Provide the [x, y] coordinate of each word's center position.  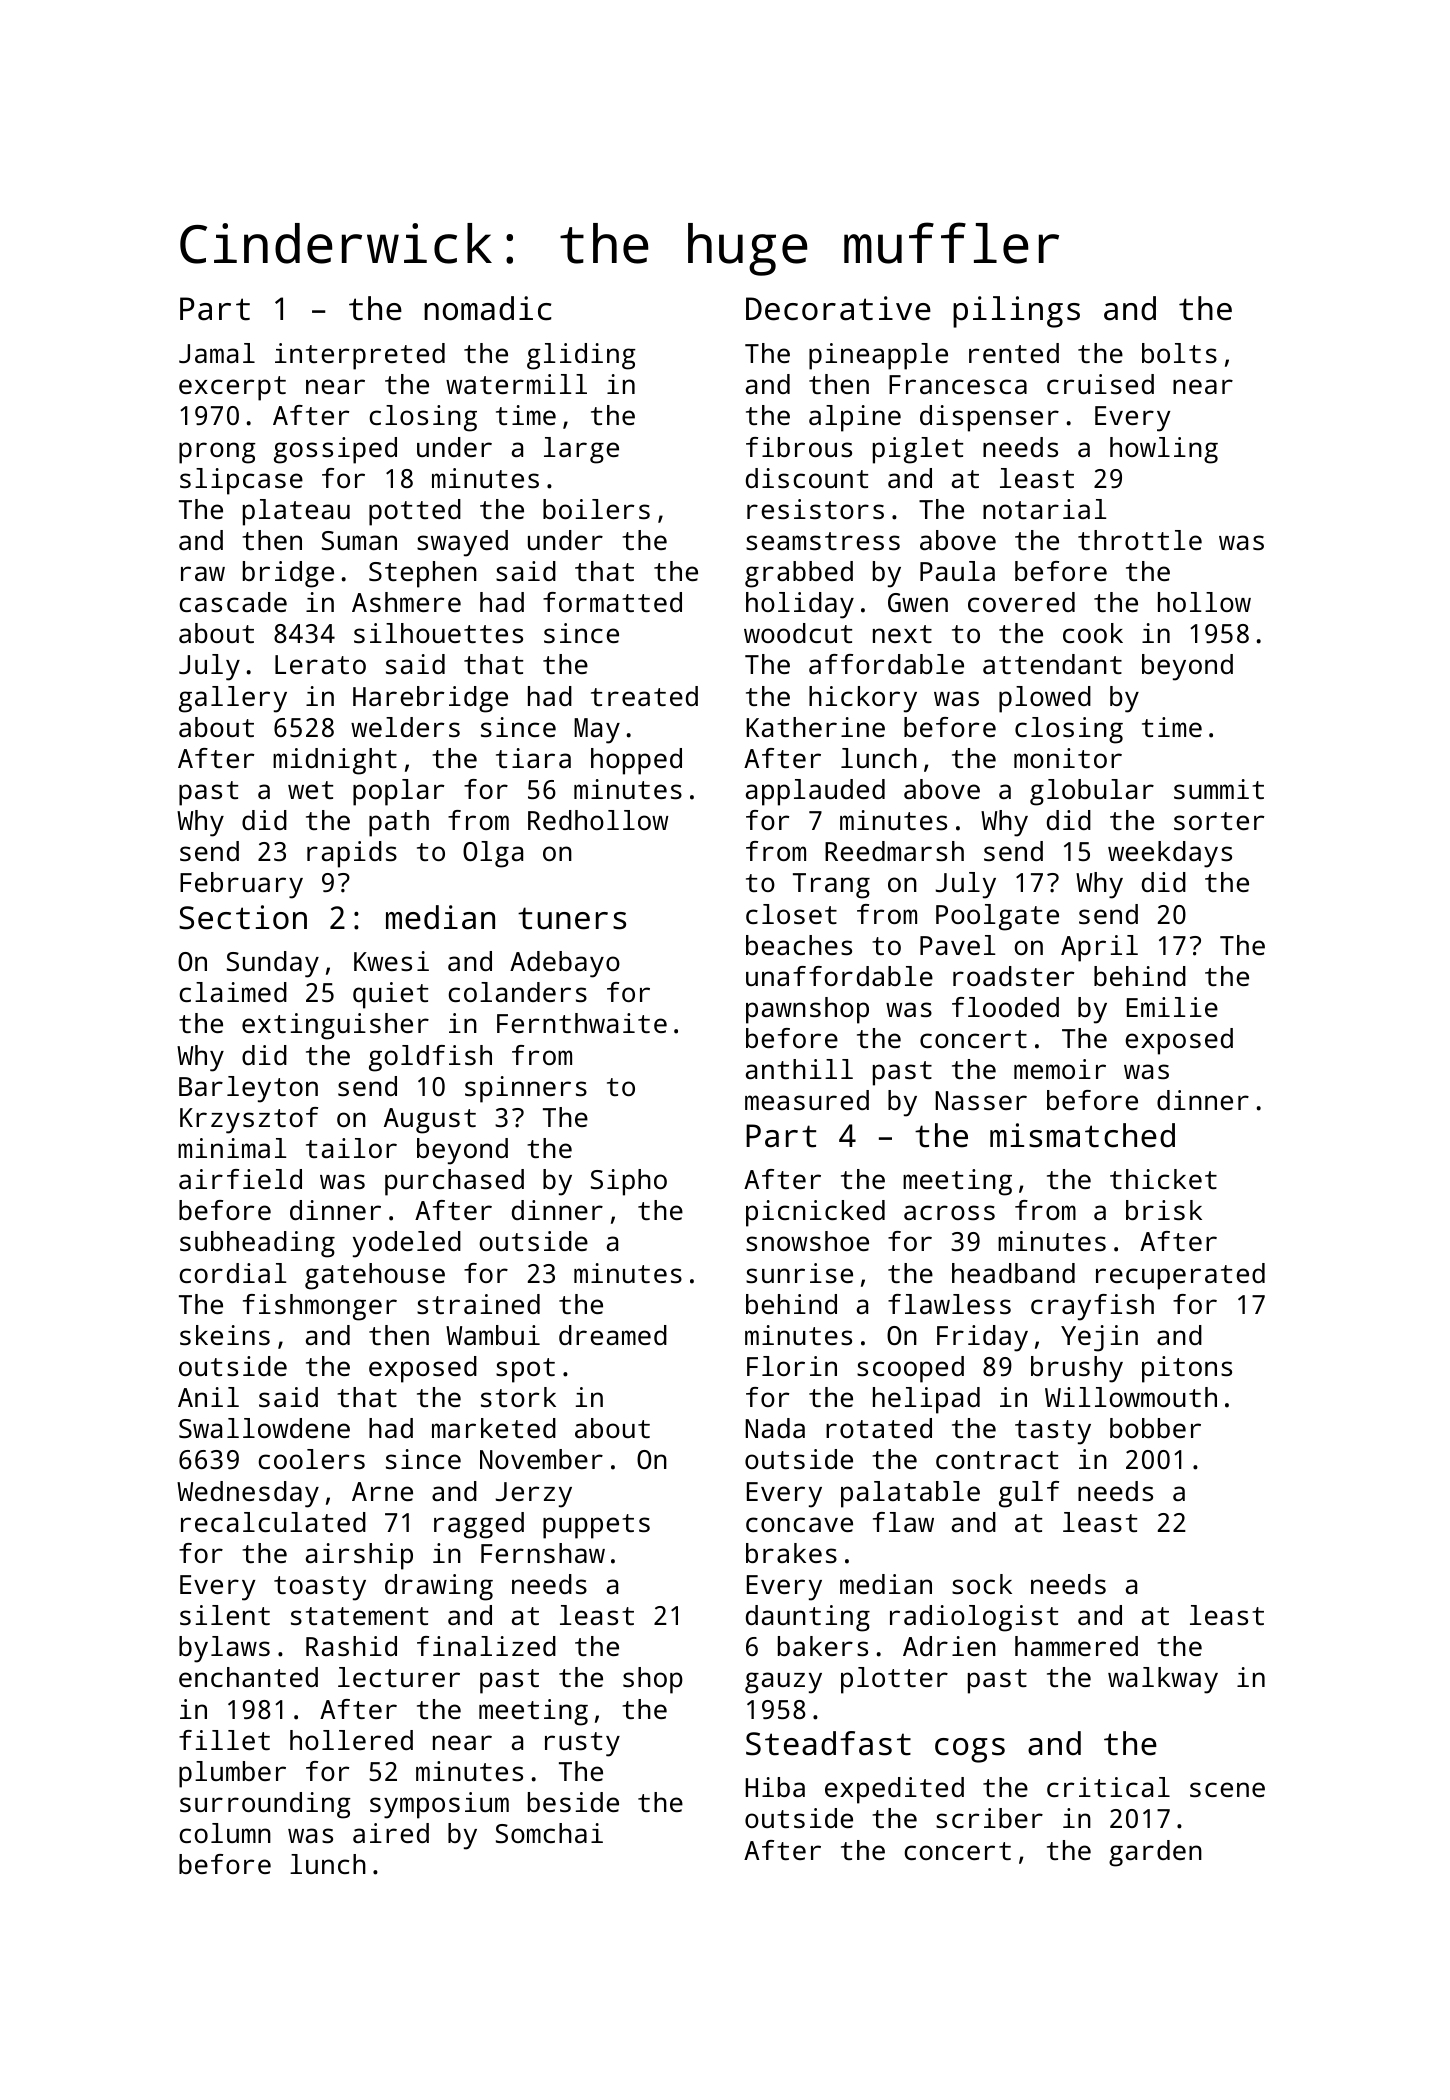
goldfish [430, 1058]
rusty [582, 1744]
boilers [596, 509]
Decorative [838, 308]
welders [405, 727]
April [1099, 948]
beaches [799, 945]
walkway [1163, 1680]
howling [1164, 450]
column [225, 1833]
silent [225, 1615]
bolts [1179, 353]
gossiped [335, 450]
